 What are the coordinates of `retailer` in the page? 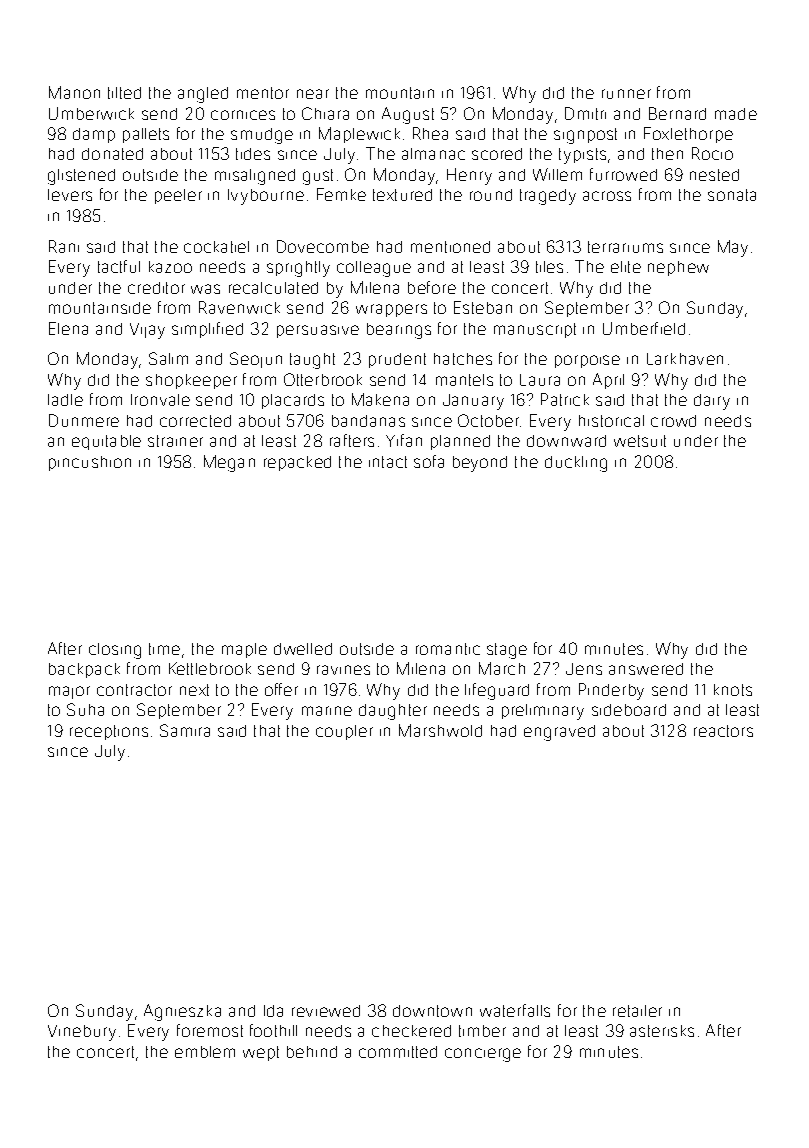 It's located at (637, 1011).
